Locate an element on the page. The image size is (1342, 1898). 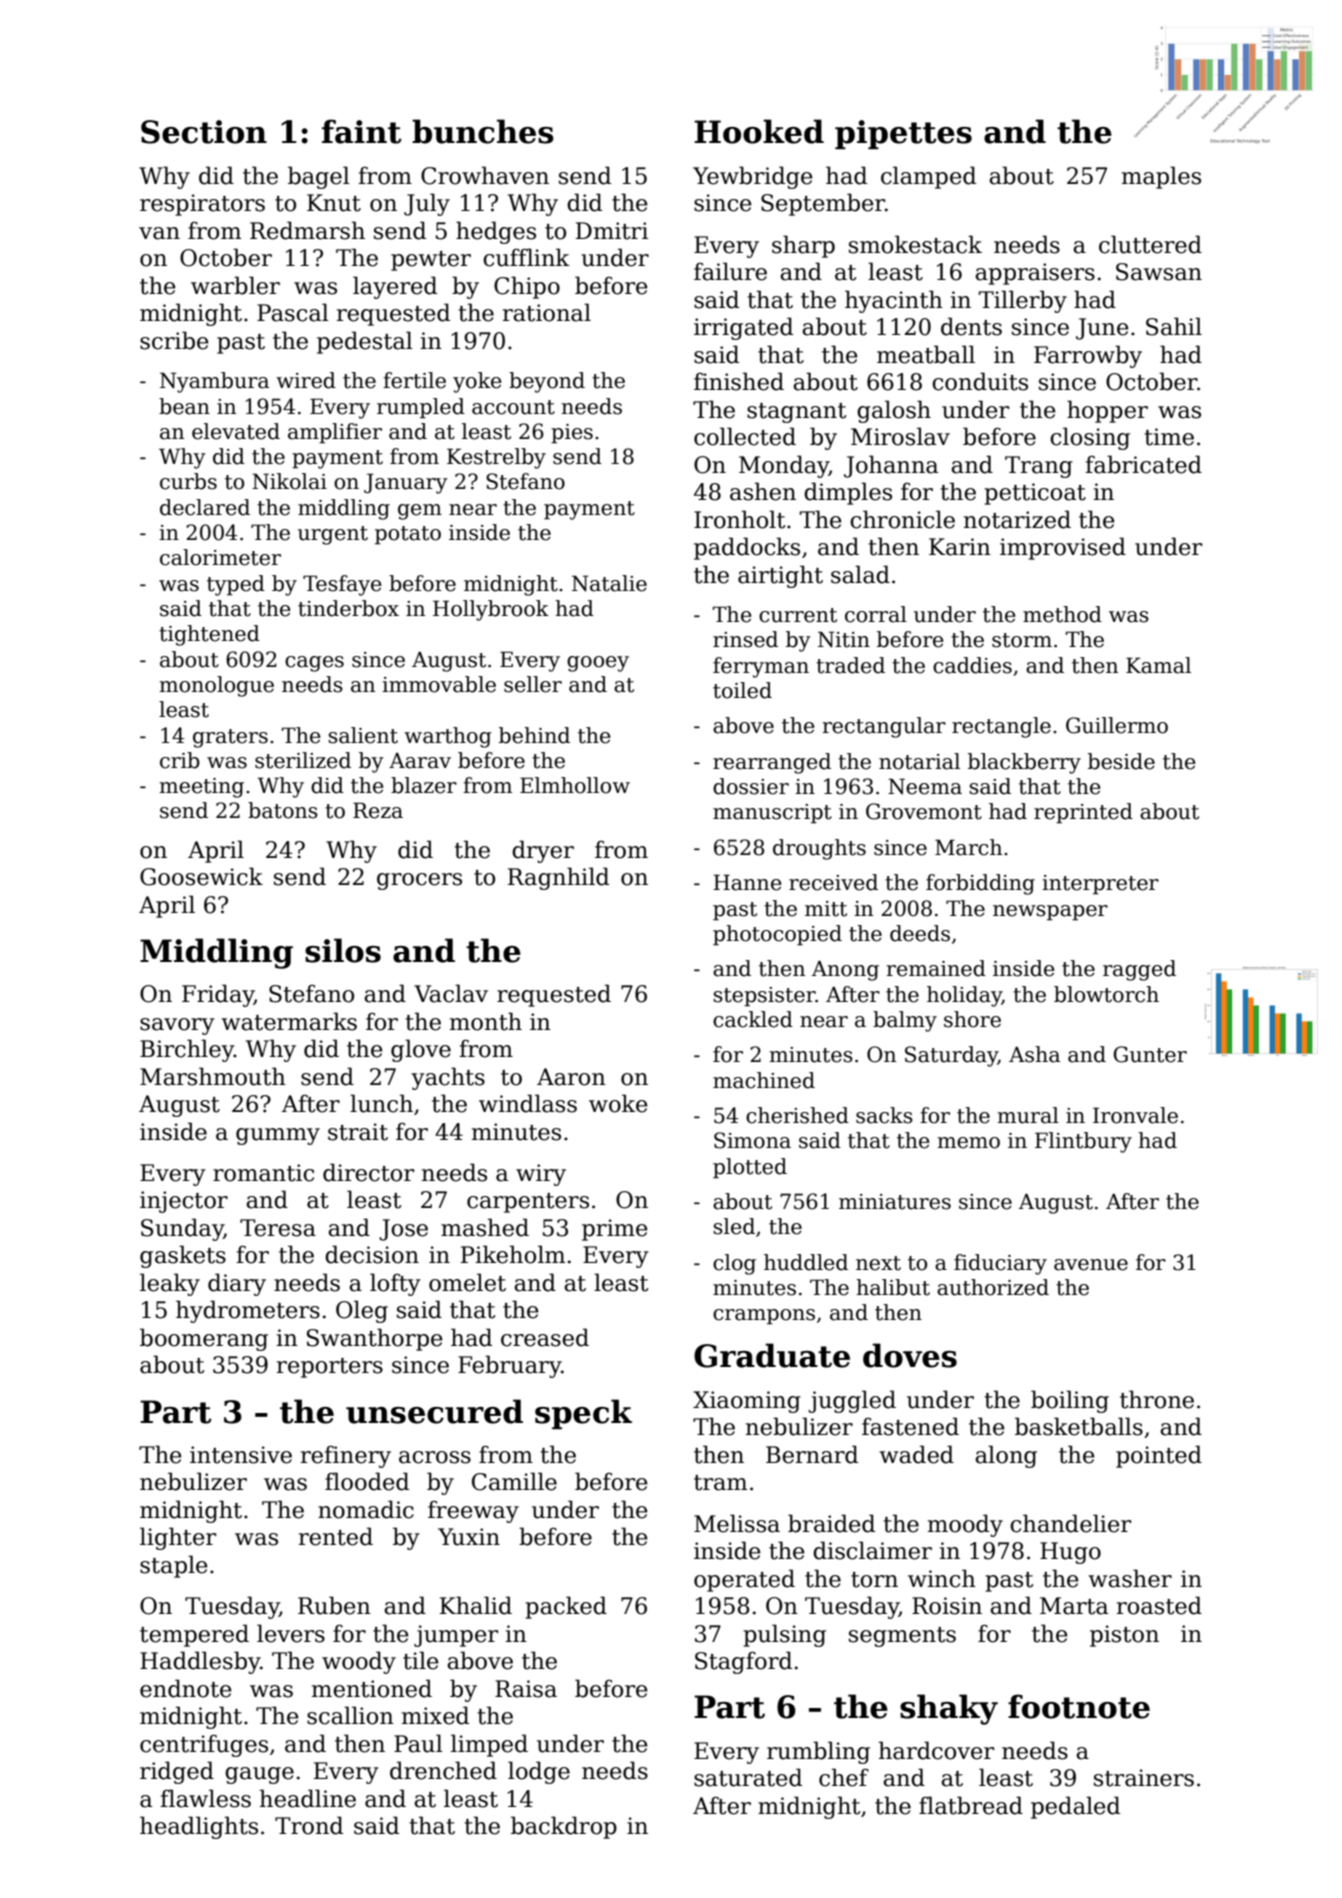
monologue is located at coordinates (217, 686).
